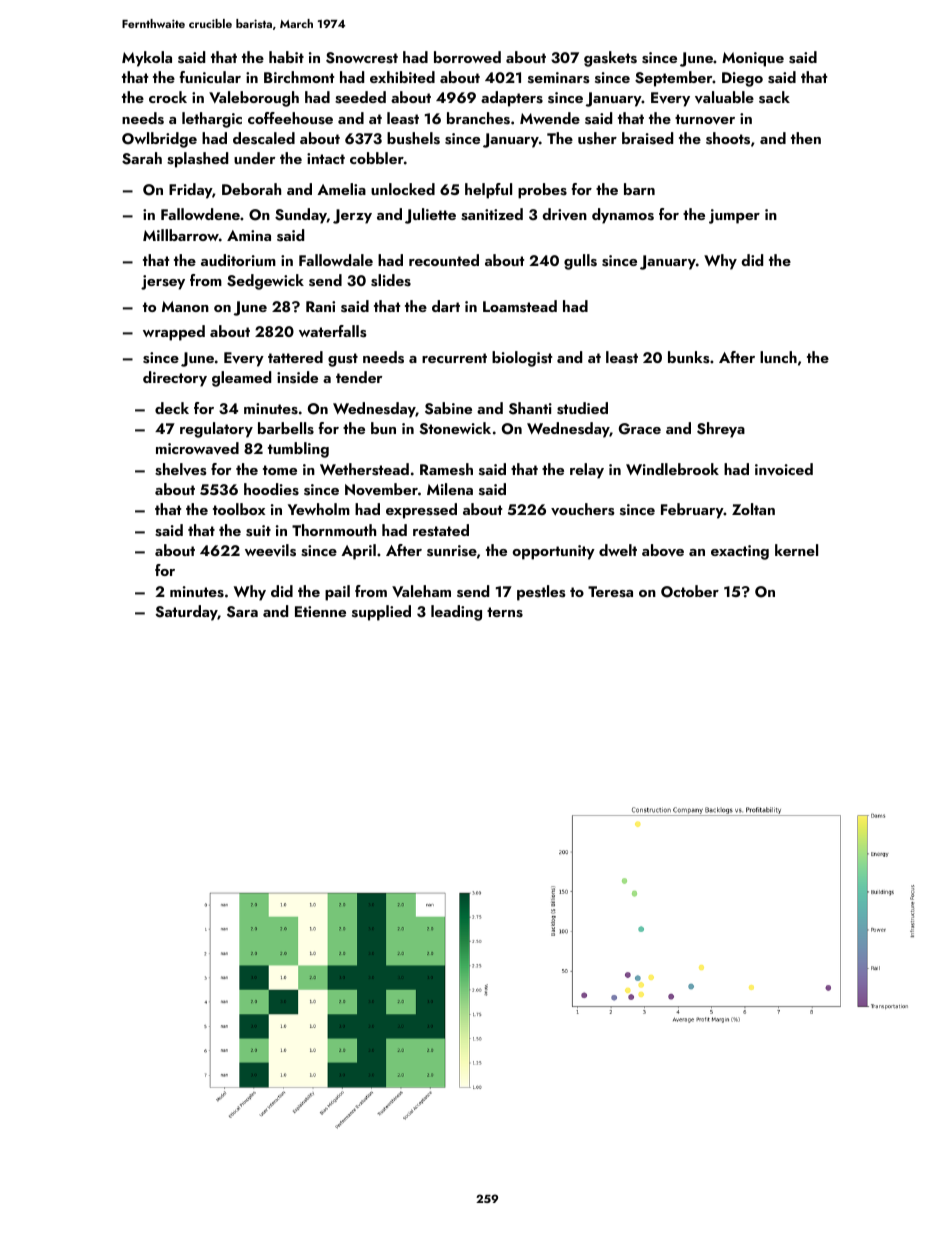 This image has width=952, height=1233. I want to click on toolbox, so click(239, 509).
